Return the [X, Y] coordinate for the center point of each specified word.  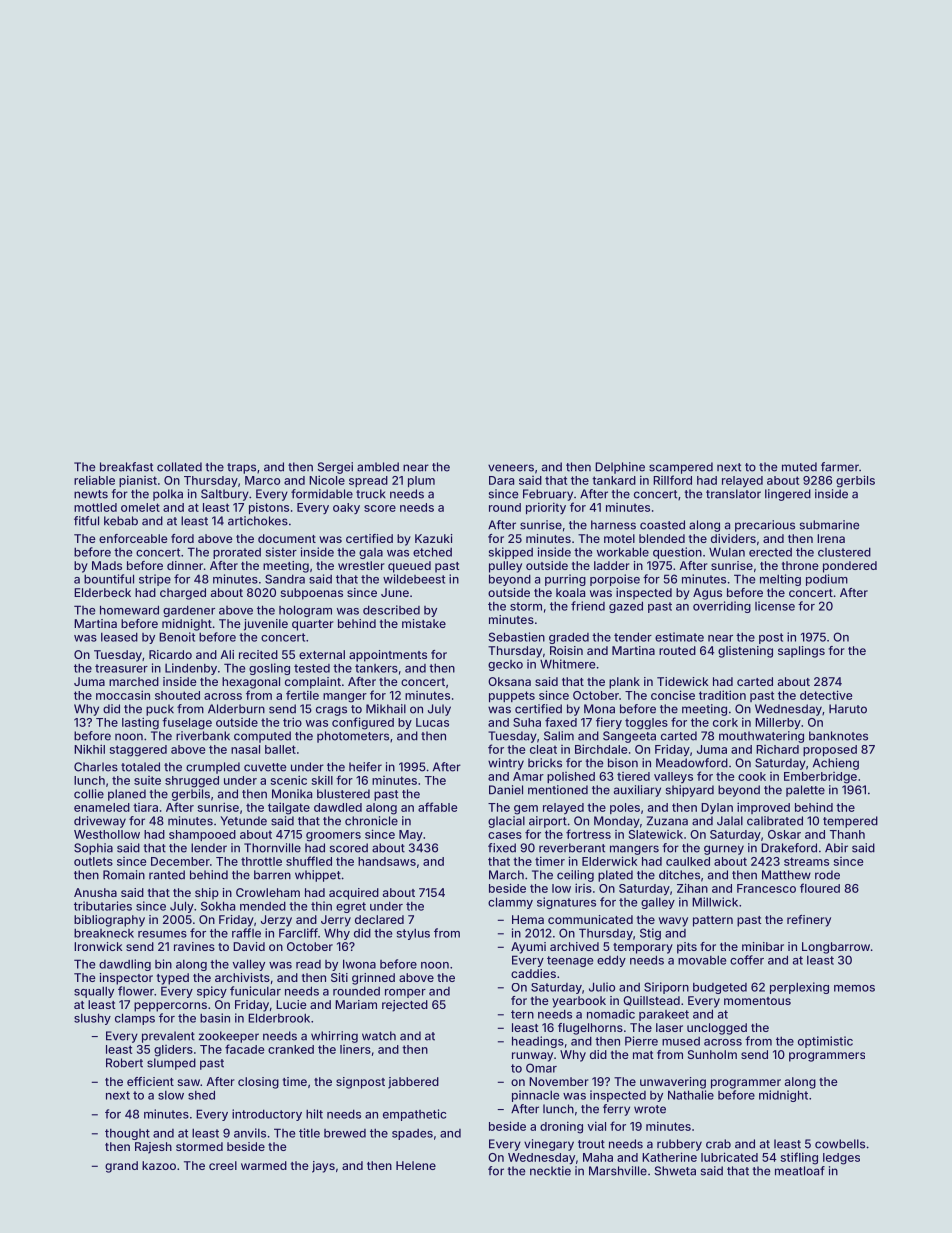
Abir [836, 848]
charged [183, 594]
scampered [681, 468]
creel [223, 1165]
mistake [424, 623]
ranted [167, 875]
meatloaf [800, 1171]
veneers [511, 468]
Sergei [335, 468]
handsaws [387, 861]
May [411, 835]
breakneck [104, 933]
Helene [416, 1165]
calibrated [775, 821]
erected [770, 552]
